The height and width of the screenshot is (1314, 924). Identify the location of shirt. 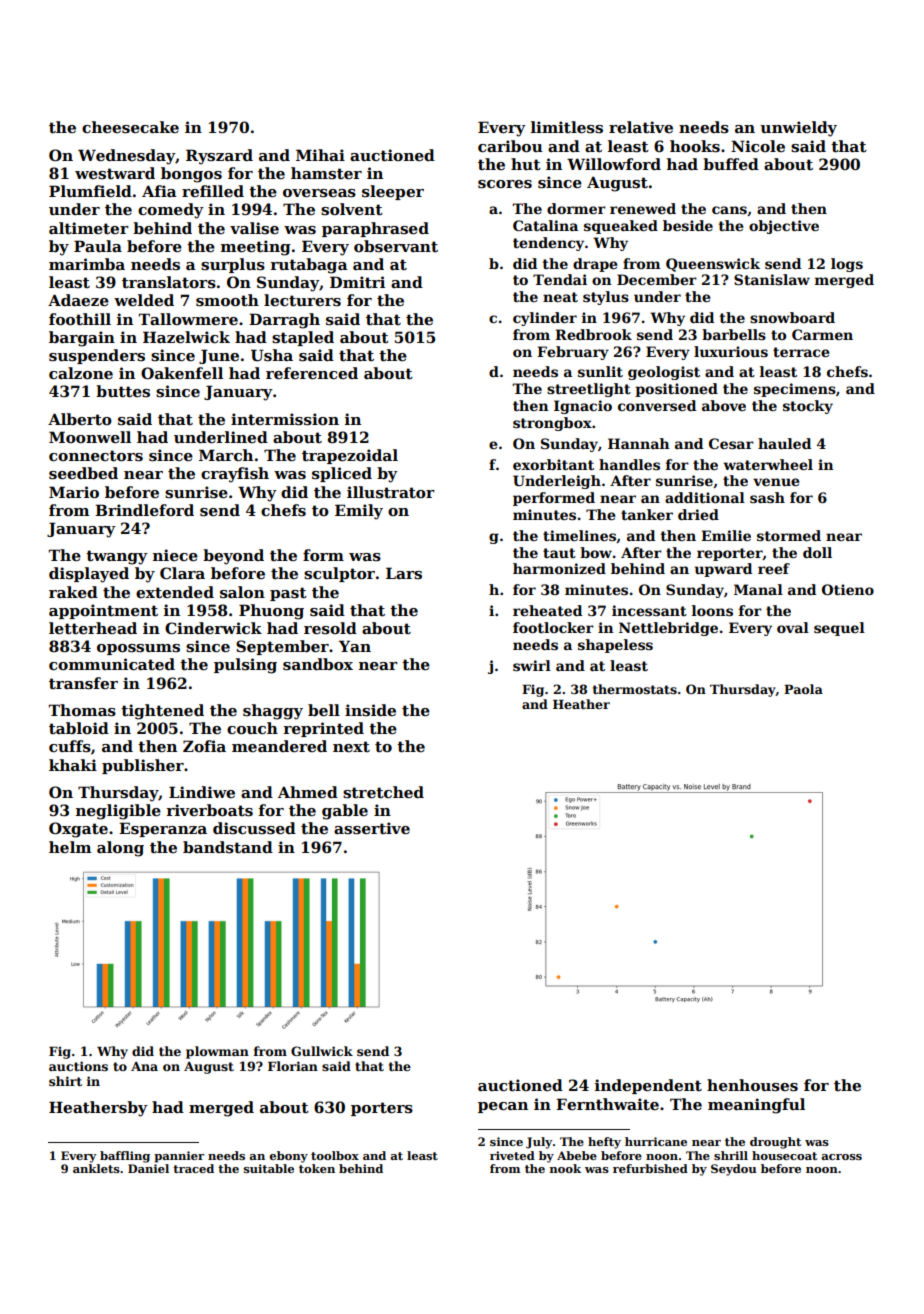
(65, 1081).
